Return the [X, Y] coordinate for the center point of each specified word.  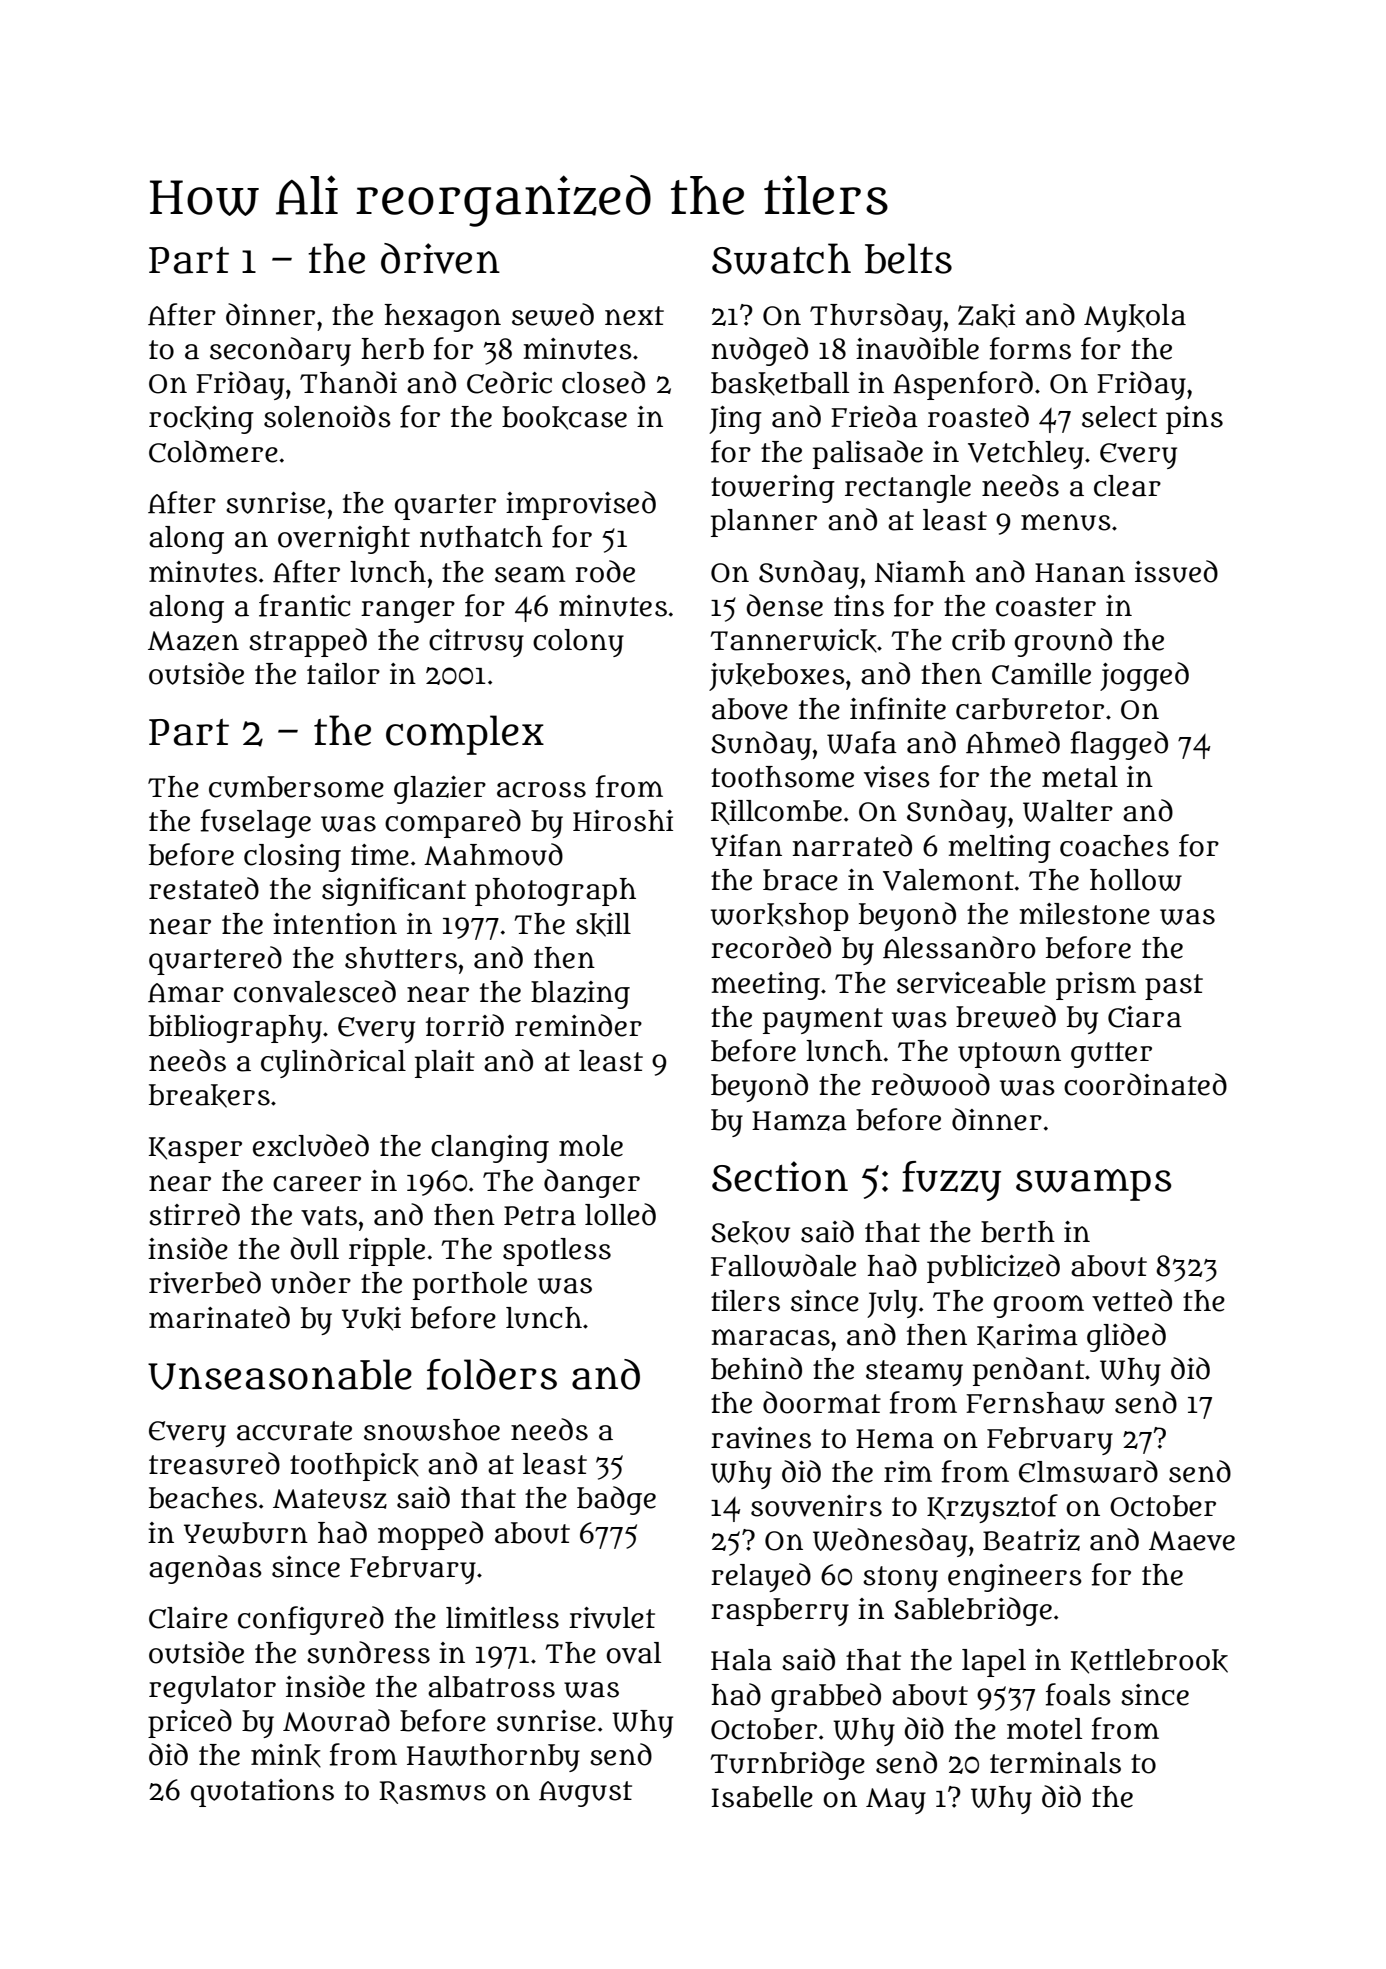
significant [394, 891]
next [634, 316]
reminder [578, 1025]
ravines [761, 1438]
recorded [771, 947]
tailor [343, 674]
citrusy [476, 643]
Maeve [1192, 1541]
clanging [490, 1149]
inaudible [917, 348]
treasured [214, 1463]
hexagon [442, 318]
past [1174, 987]
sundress [368, 1652]
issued [1176, 571]
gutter [1111, 1055]
